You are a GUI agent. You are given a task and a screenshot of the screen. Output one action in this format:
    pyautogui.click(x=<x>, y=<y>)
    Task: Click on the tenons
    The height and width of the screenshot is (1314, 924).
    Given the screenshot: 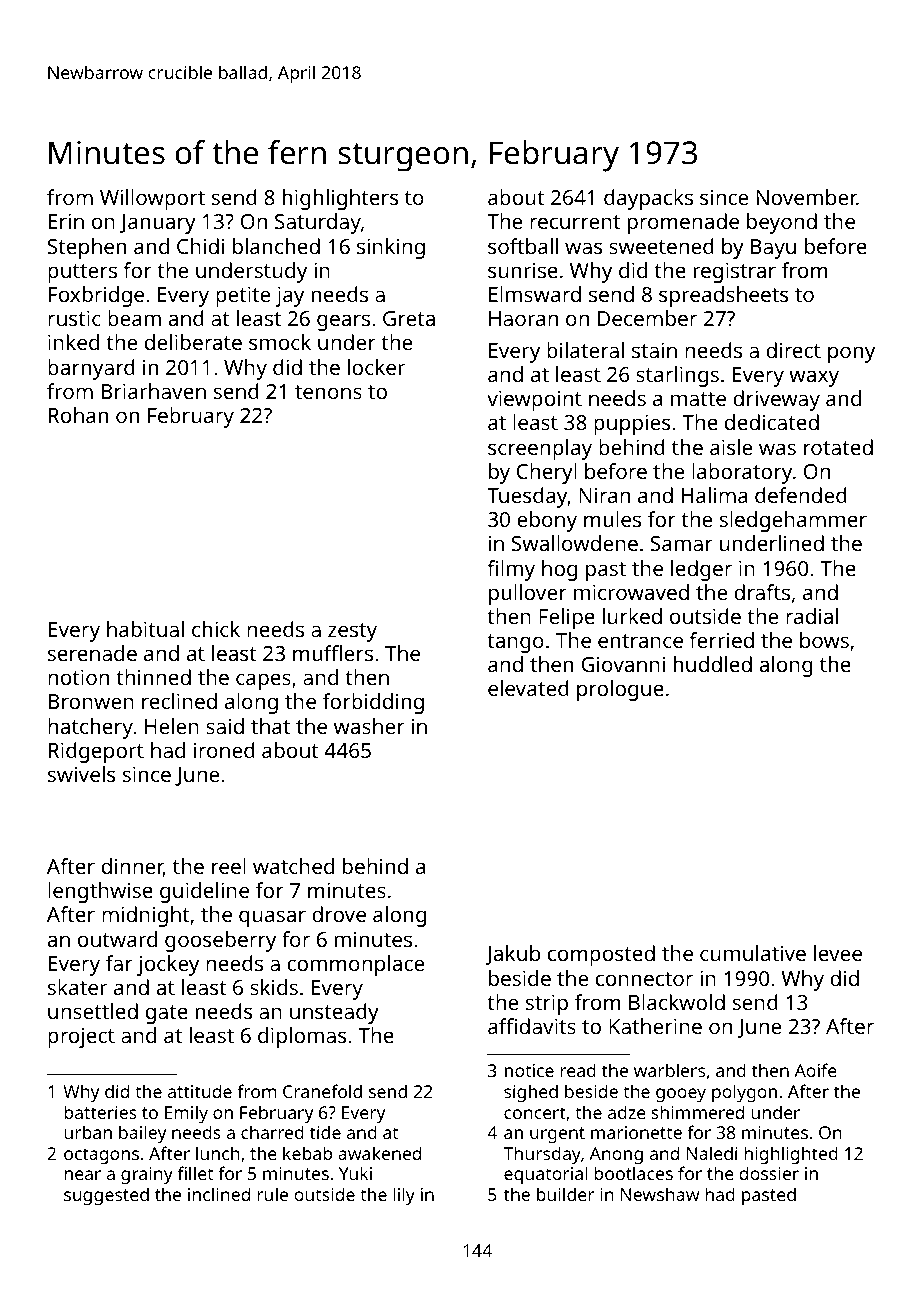 What is the action you would take?
    pyautogui.click(x=328, y=392)
